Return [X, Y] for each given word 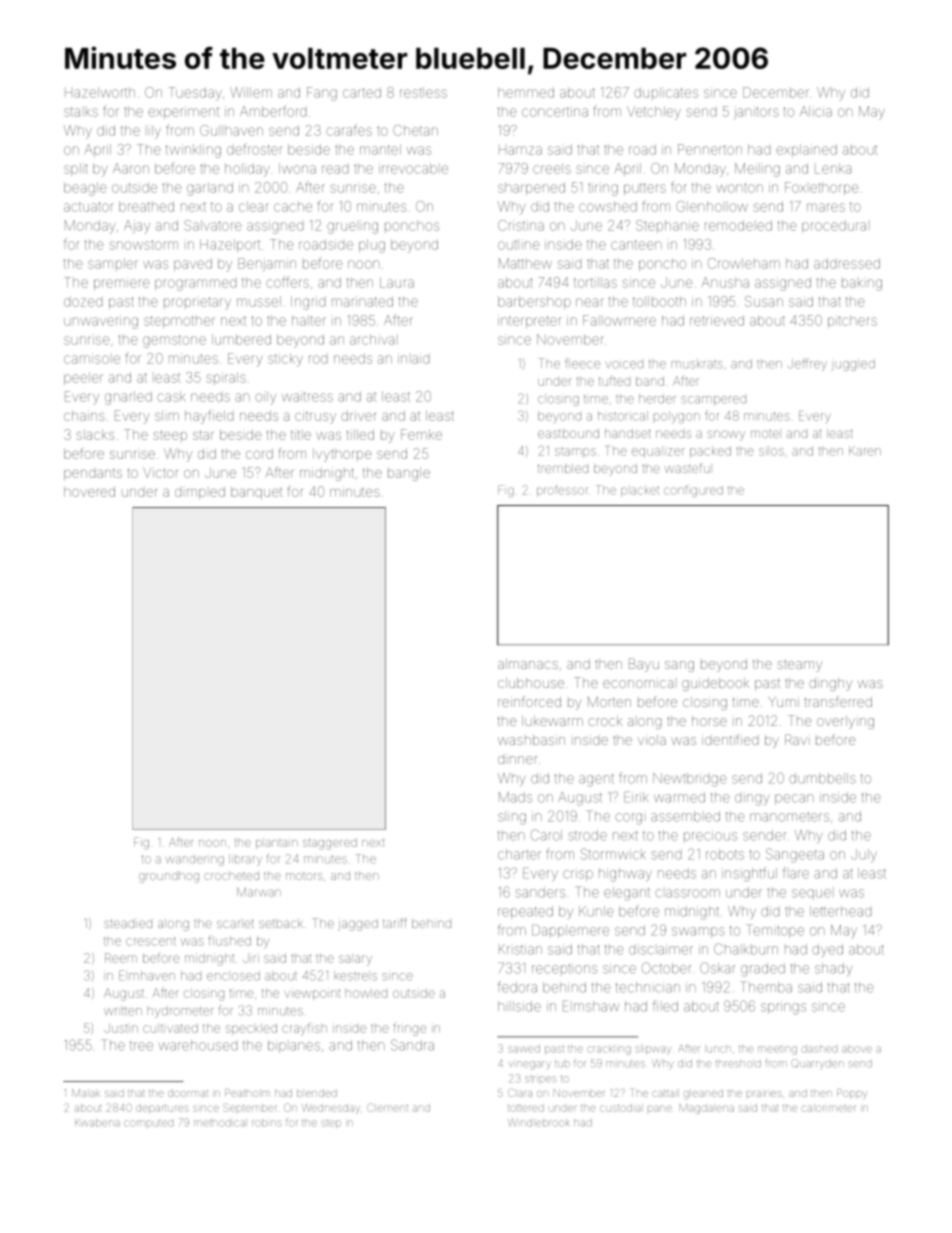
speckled [251, 1029]
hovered [89, 492]
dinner [518, 760]
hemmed [526, 92]
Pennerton [710, 149]
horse [709, 721]
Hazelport [230, 245]
